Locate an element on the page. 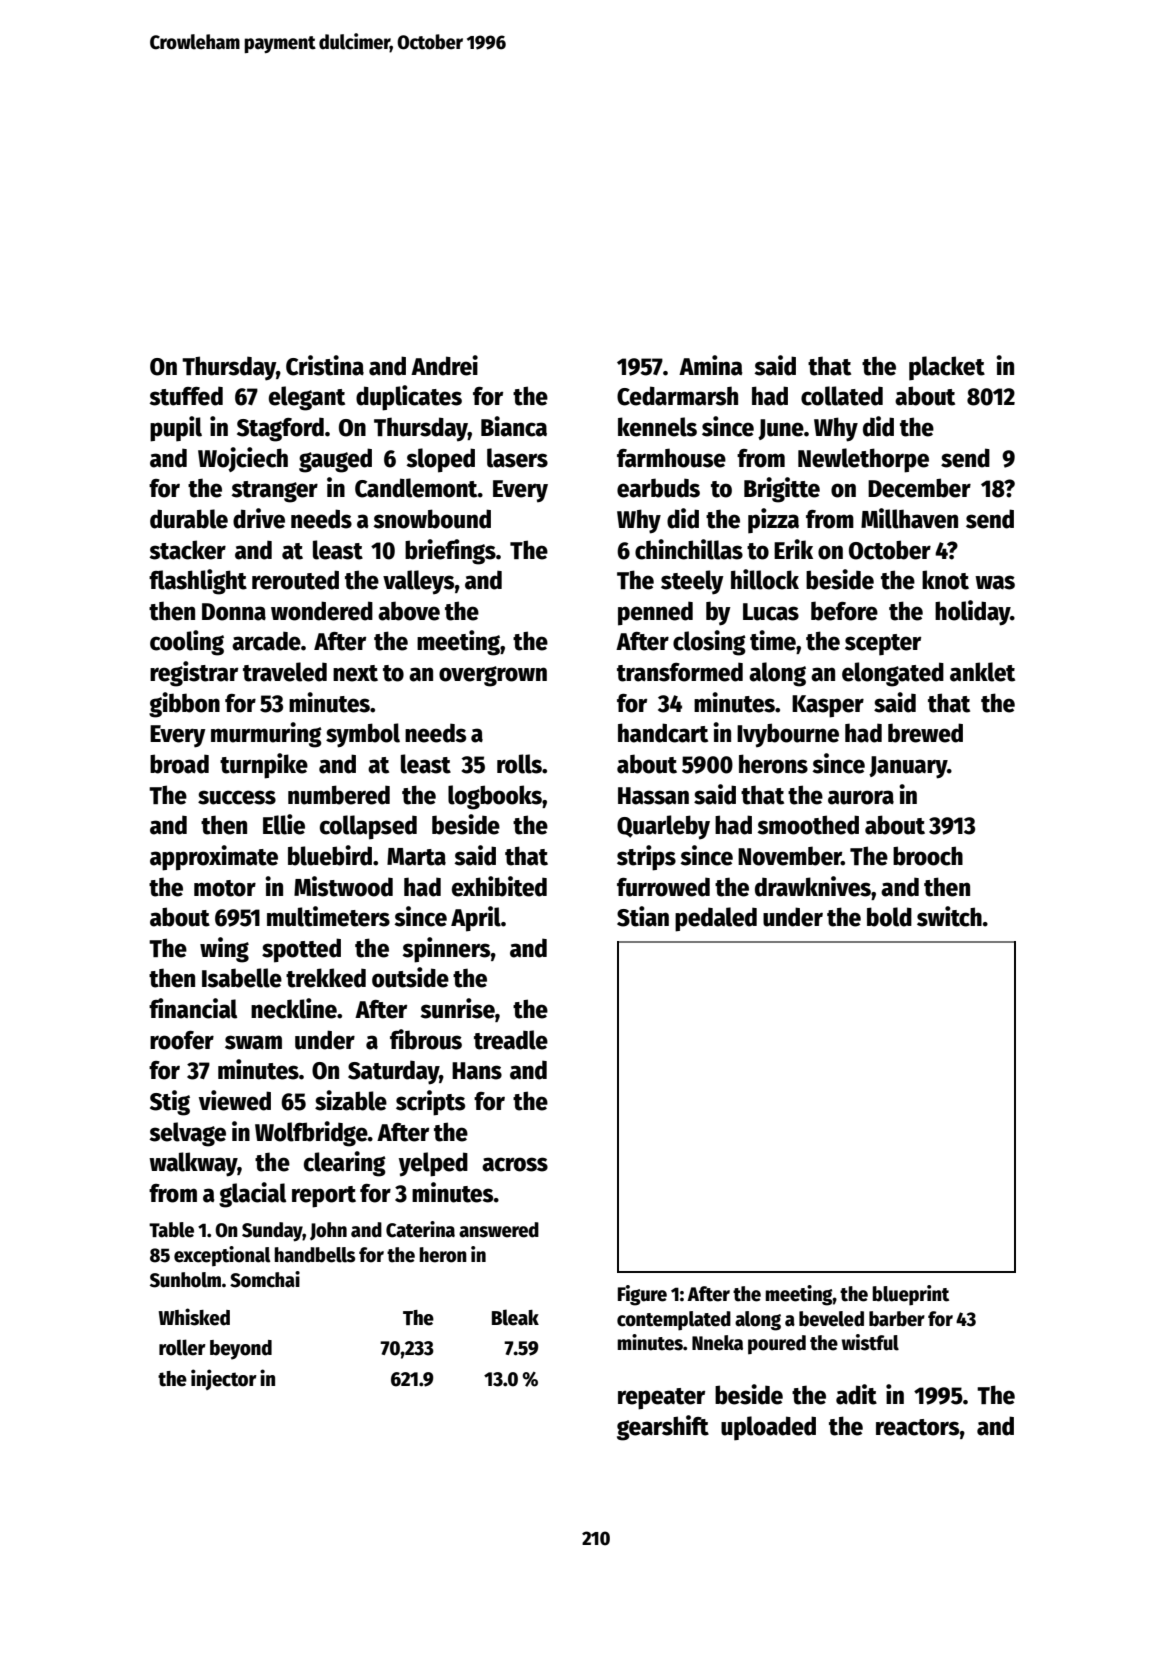  stuffed is located at coordinates (186, 396).
